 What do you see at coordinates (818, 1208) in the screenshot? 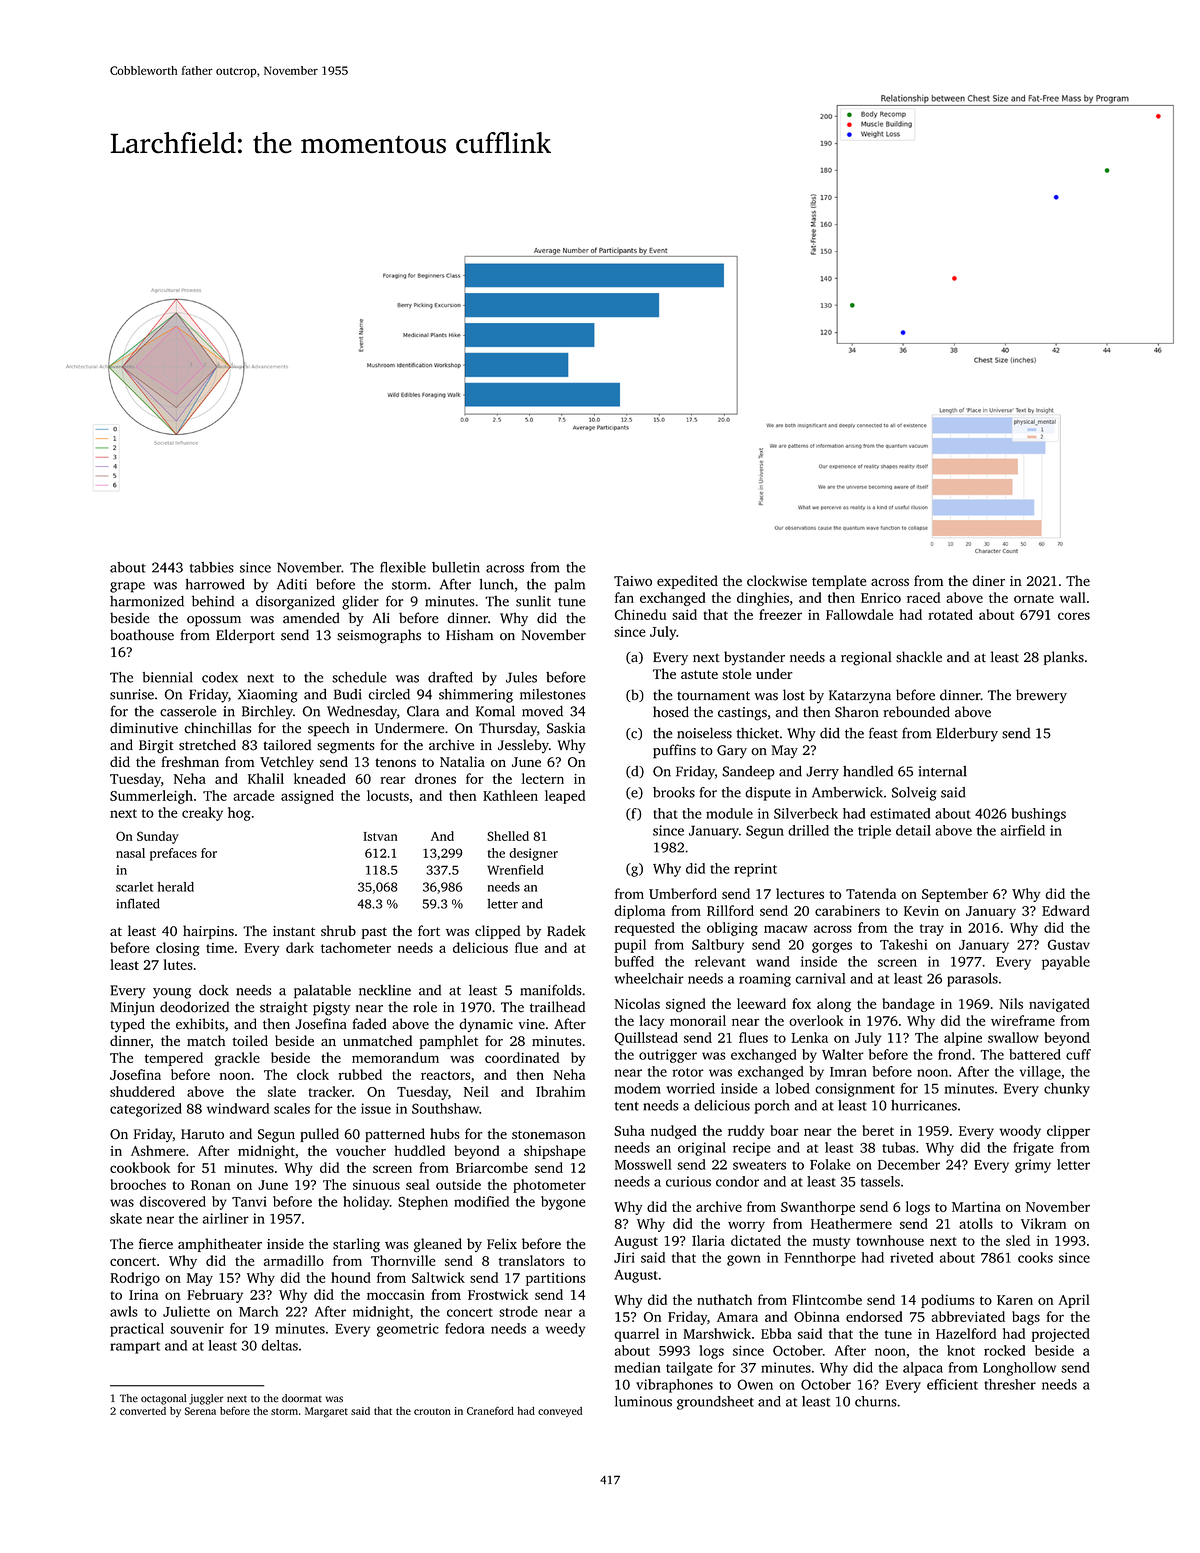
I see `Swanthorpe` at bounding box center [818, 1208].
